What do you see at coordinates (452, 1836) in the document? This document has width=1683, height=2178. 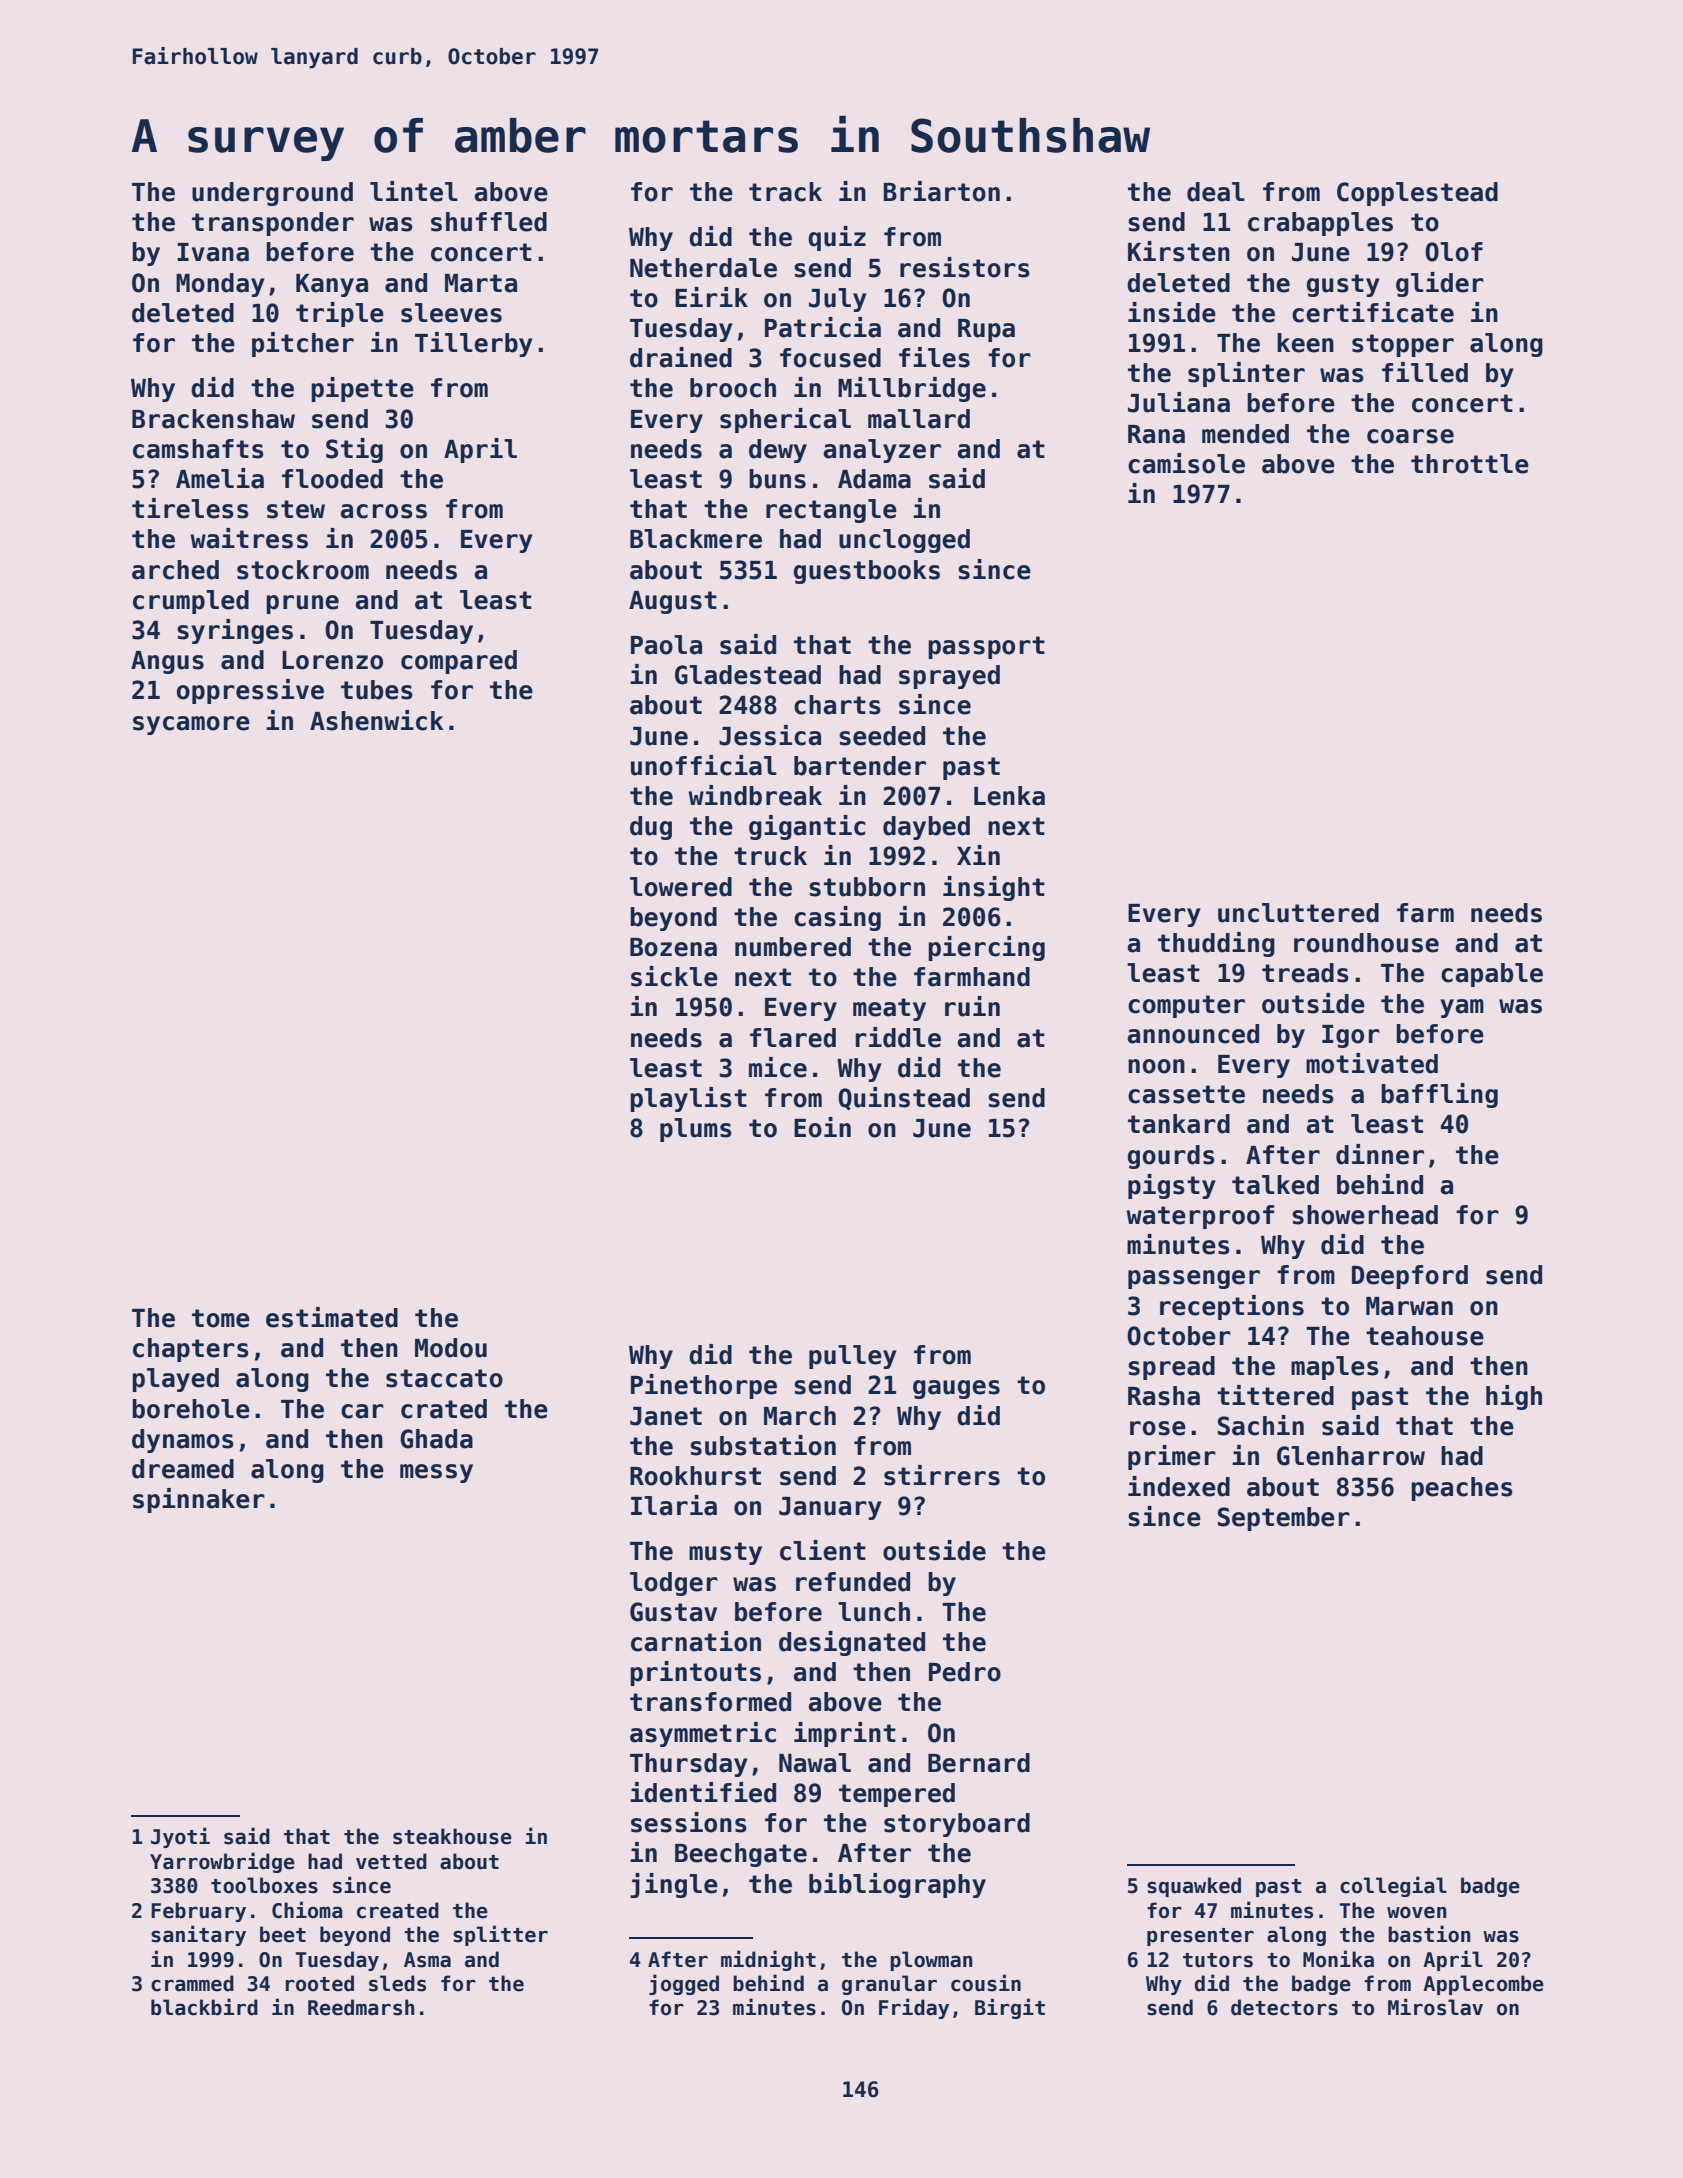 I see `steakhouse` at bounding box center [452, 1836].
